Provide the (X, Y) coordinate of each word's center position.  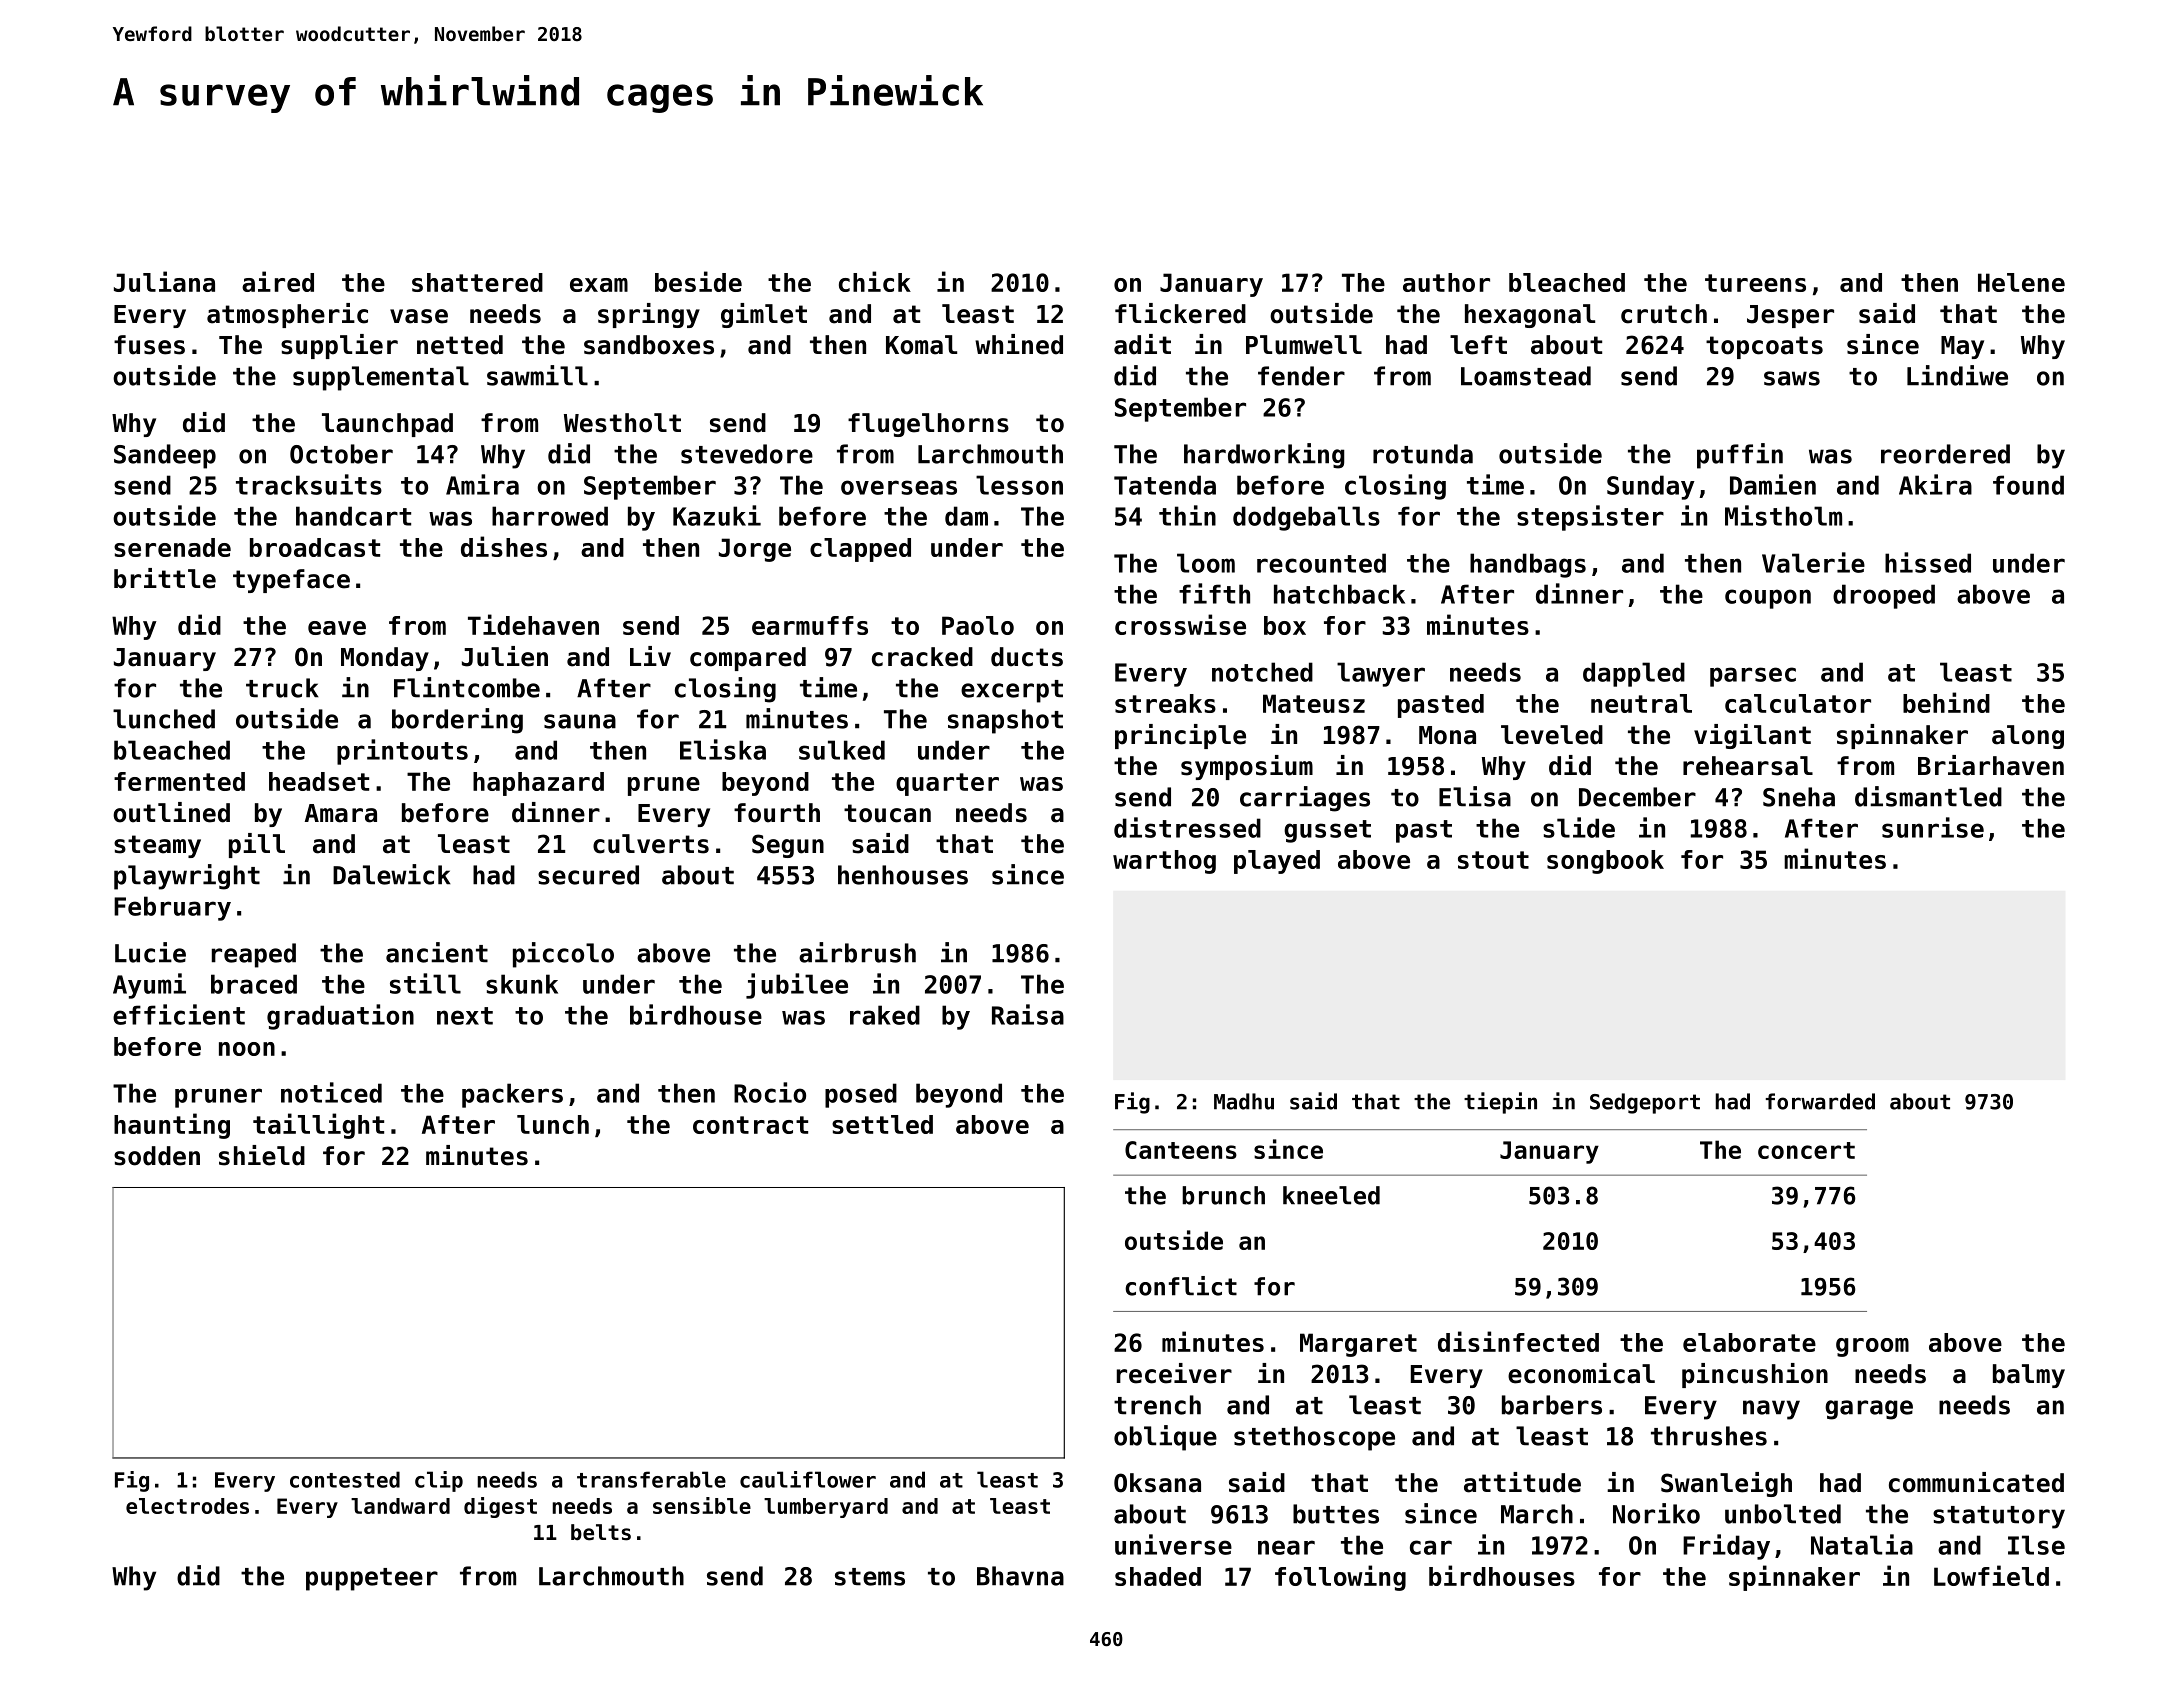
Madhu (1244, 1101)
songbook (1605, 862)
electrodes (187, 1506)
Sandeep (165, 456)
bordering (457, 721)
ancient (437, 952)
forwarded (1820, 1101)
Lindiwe (1957, 375)
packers (512, 1095)
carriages (1305, 799)
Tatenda (1165, 485)
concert (1806, 1150)
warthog (1164, 862)
